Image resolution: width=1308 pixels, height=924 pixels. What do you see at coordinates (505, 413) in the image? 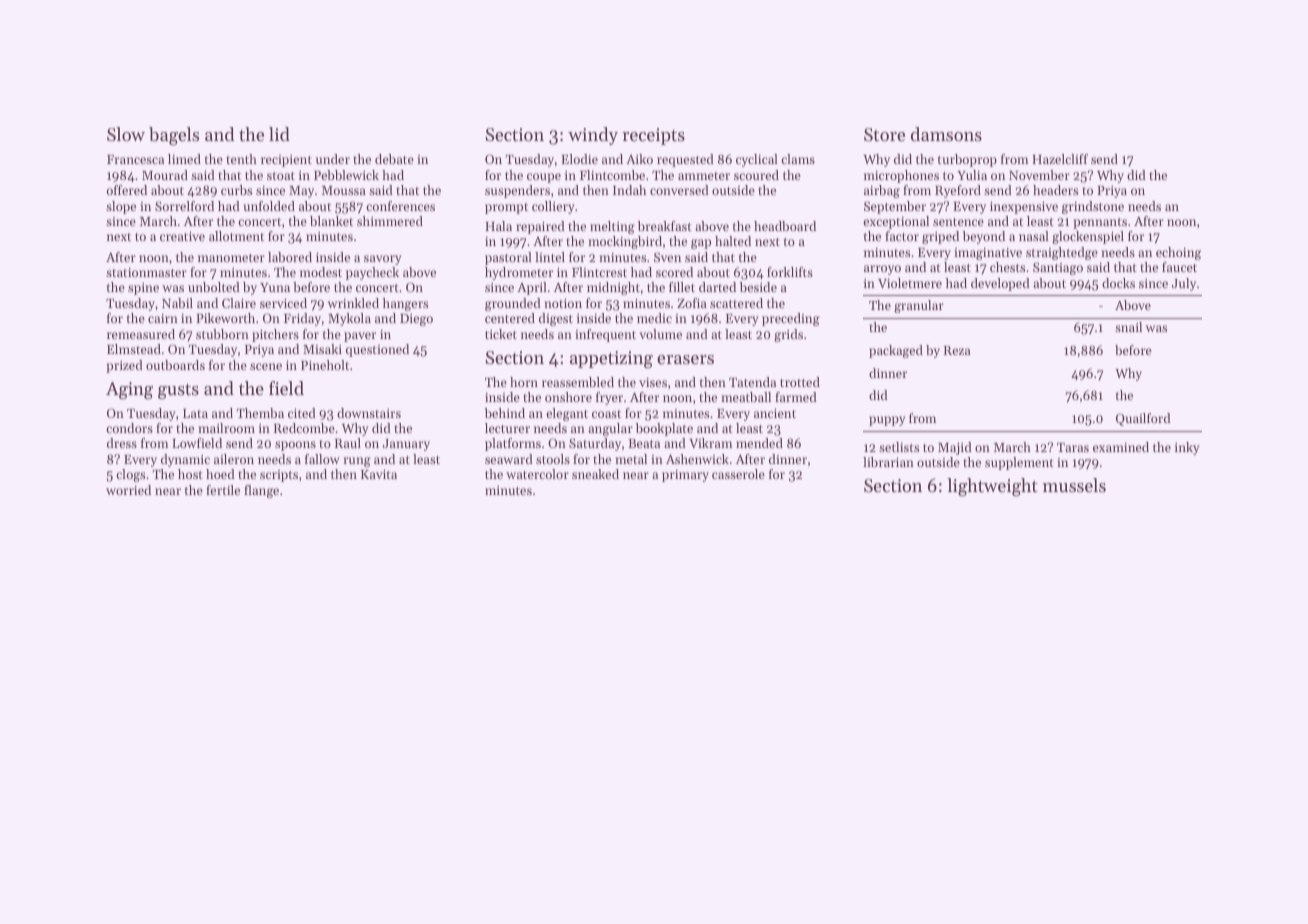
I see `behind` at bounding box center [505, 413].
